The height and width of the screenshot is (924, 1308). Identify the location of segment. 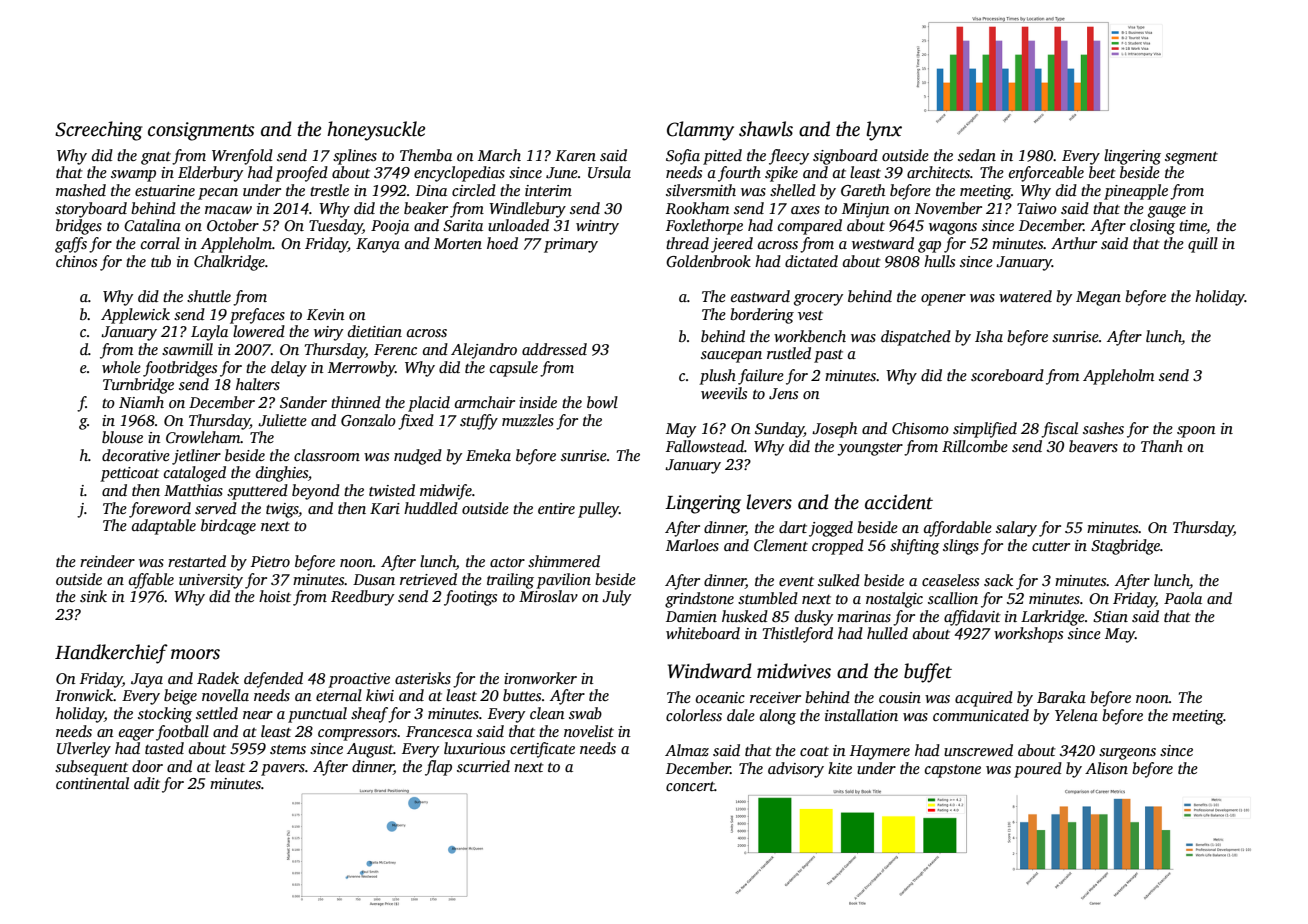
(1191, 158).
